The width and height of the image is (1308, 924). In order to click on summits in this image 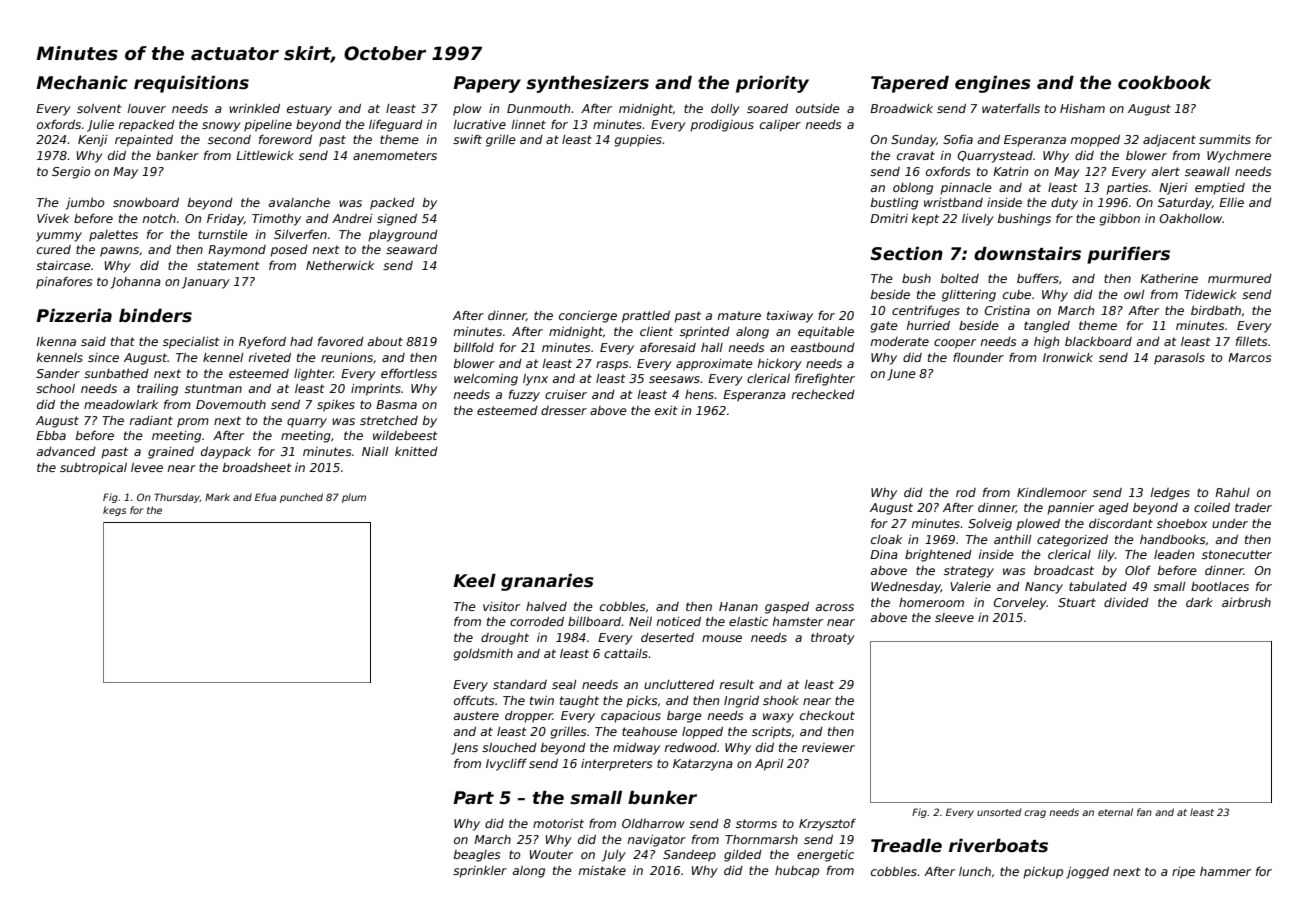, I will do `click(1225, 139)`.
